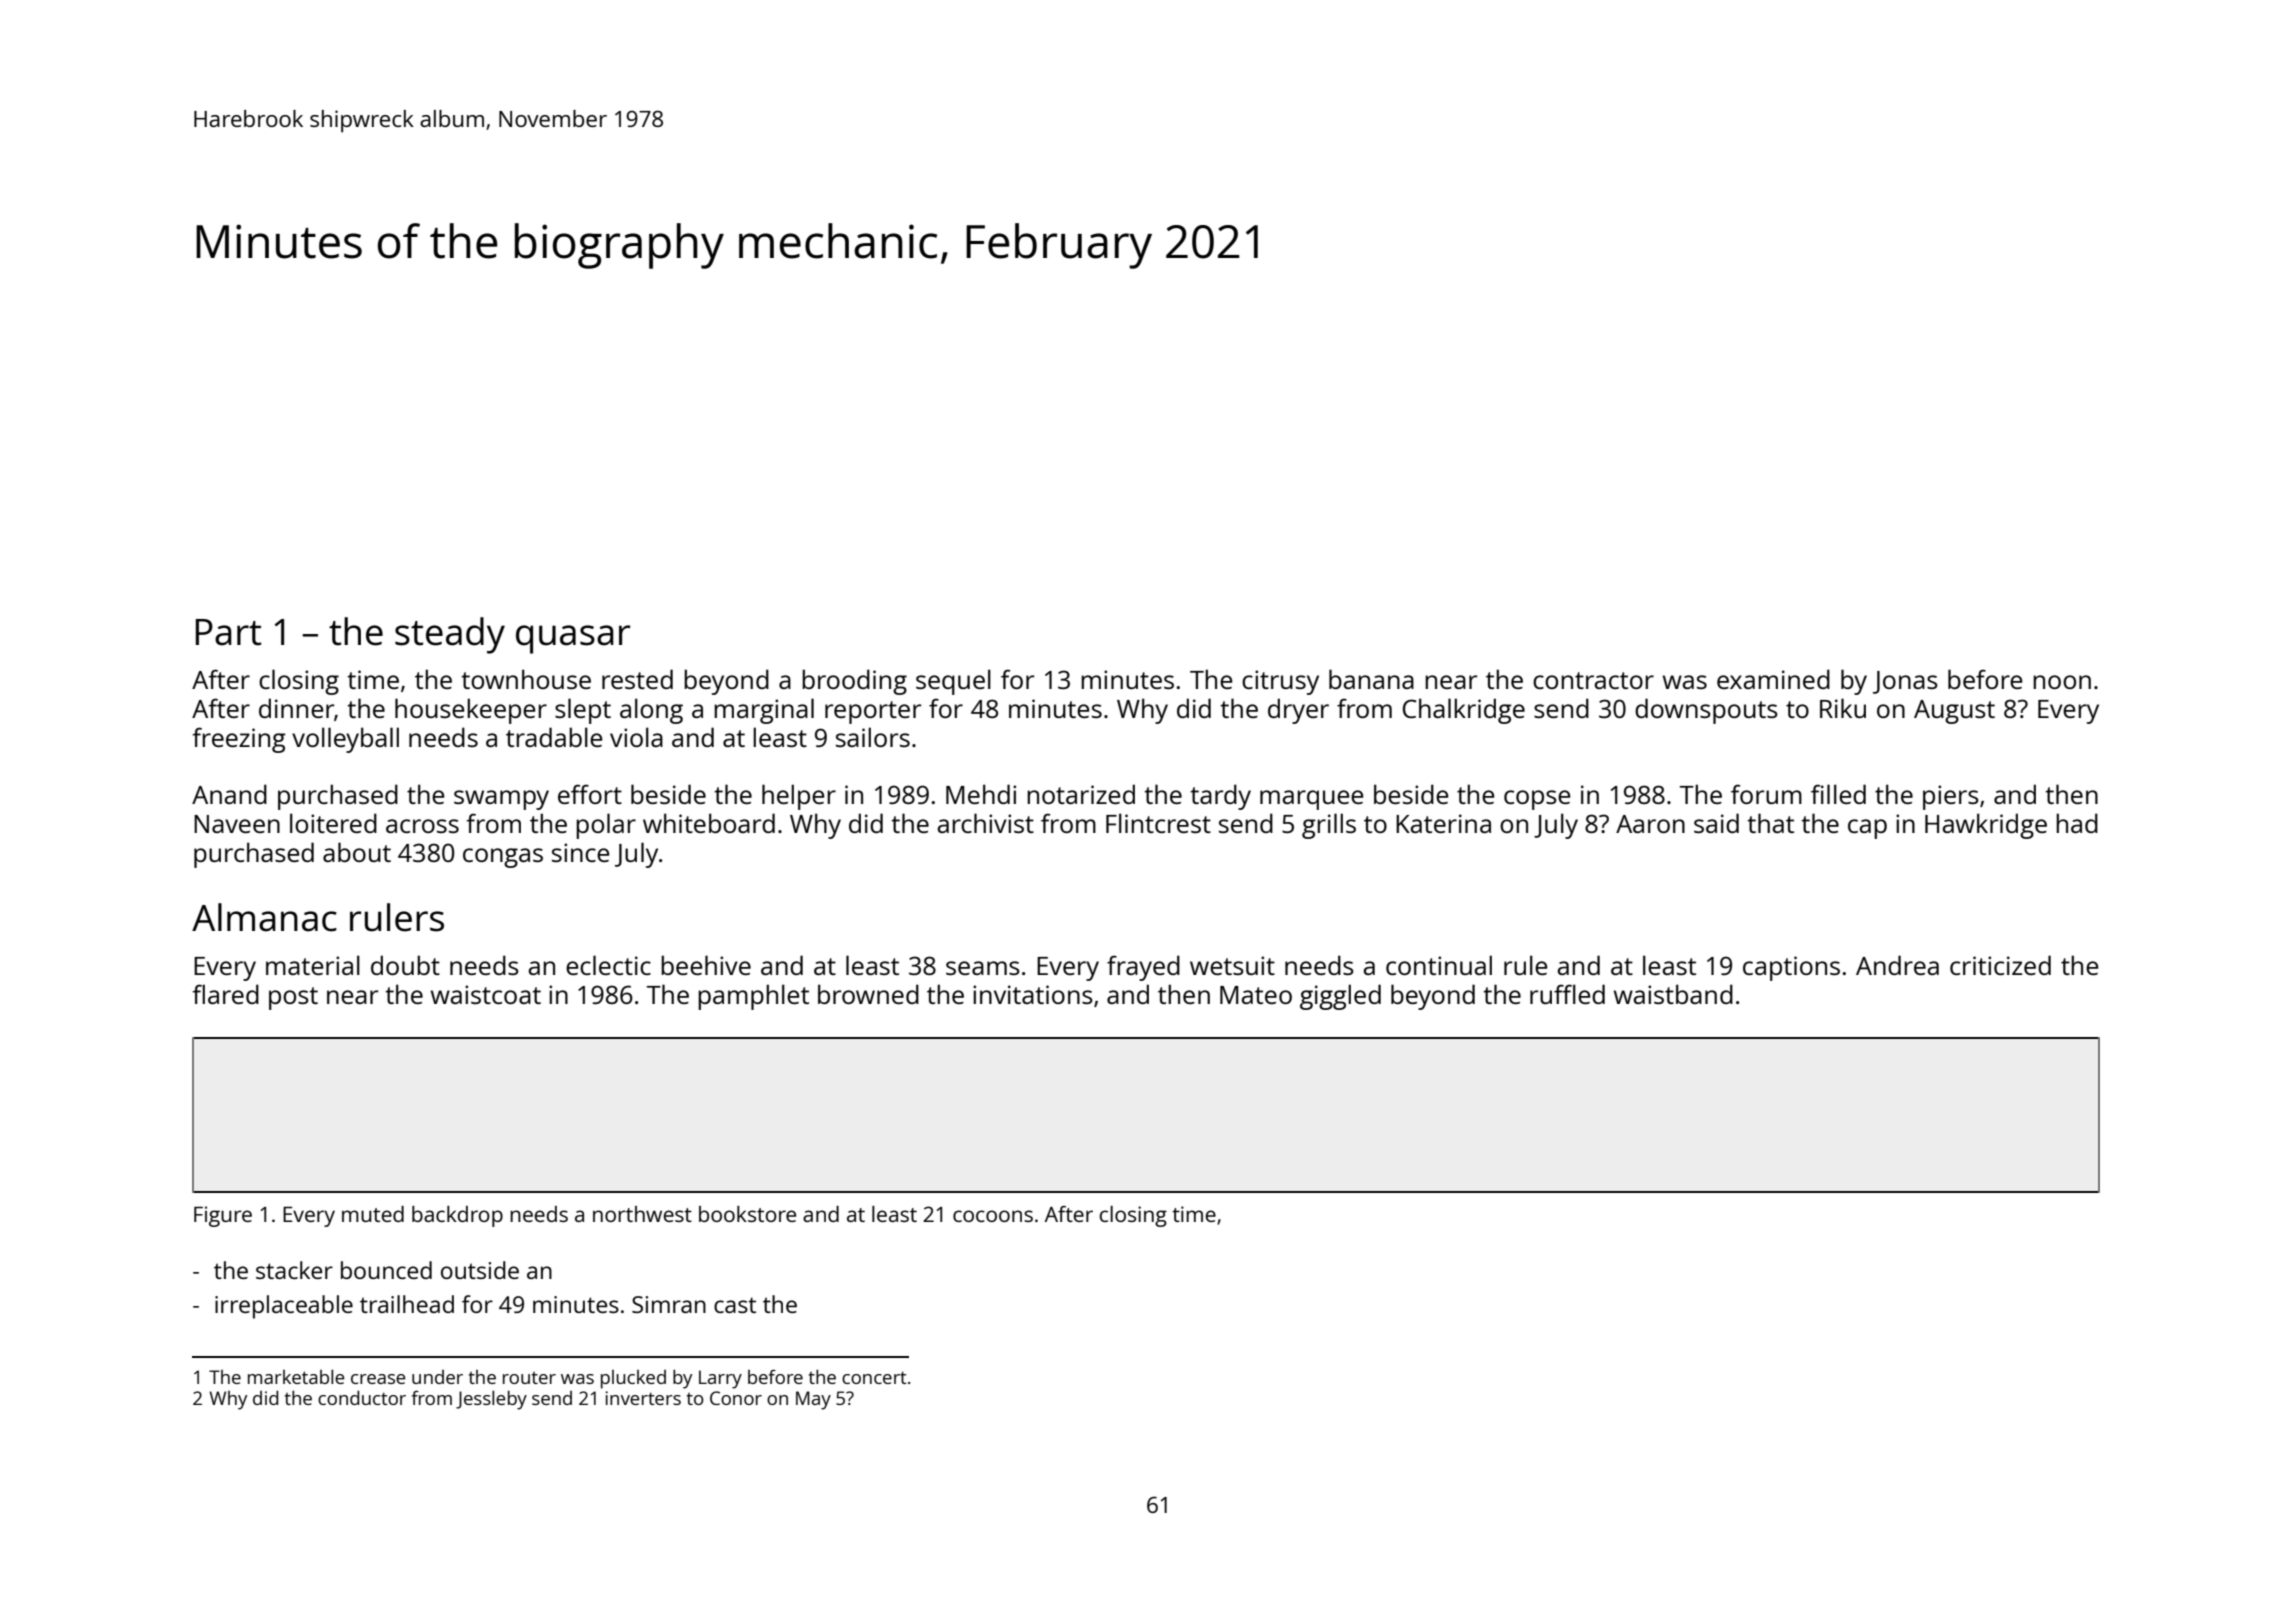 The image size is (2292, 1620). Describe the element at coordinates (1593, 680) in the screenshot. I see `contractor` at that location.
